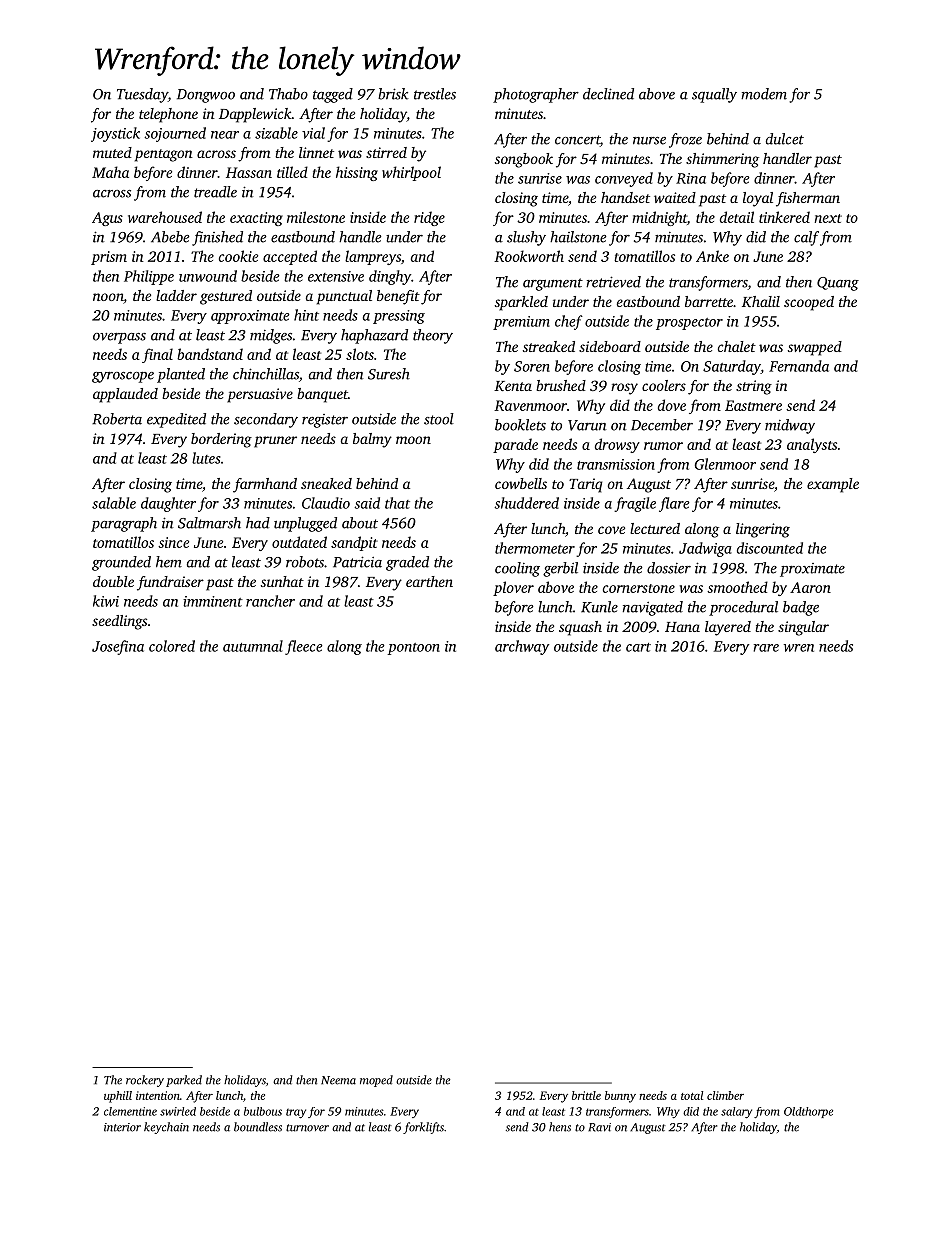  What do you see at coordinates (828, 218) in the screenshot?
I see `next` at bounding box center [828, 218].
